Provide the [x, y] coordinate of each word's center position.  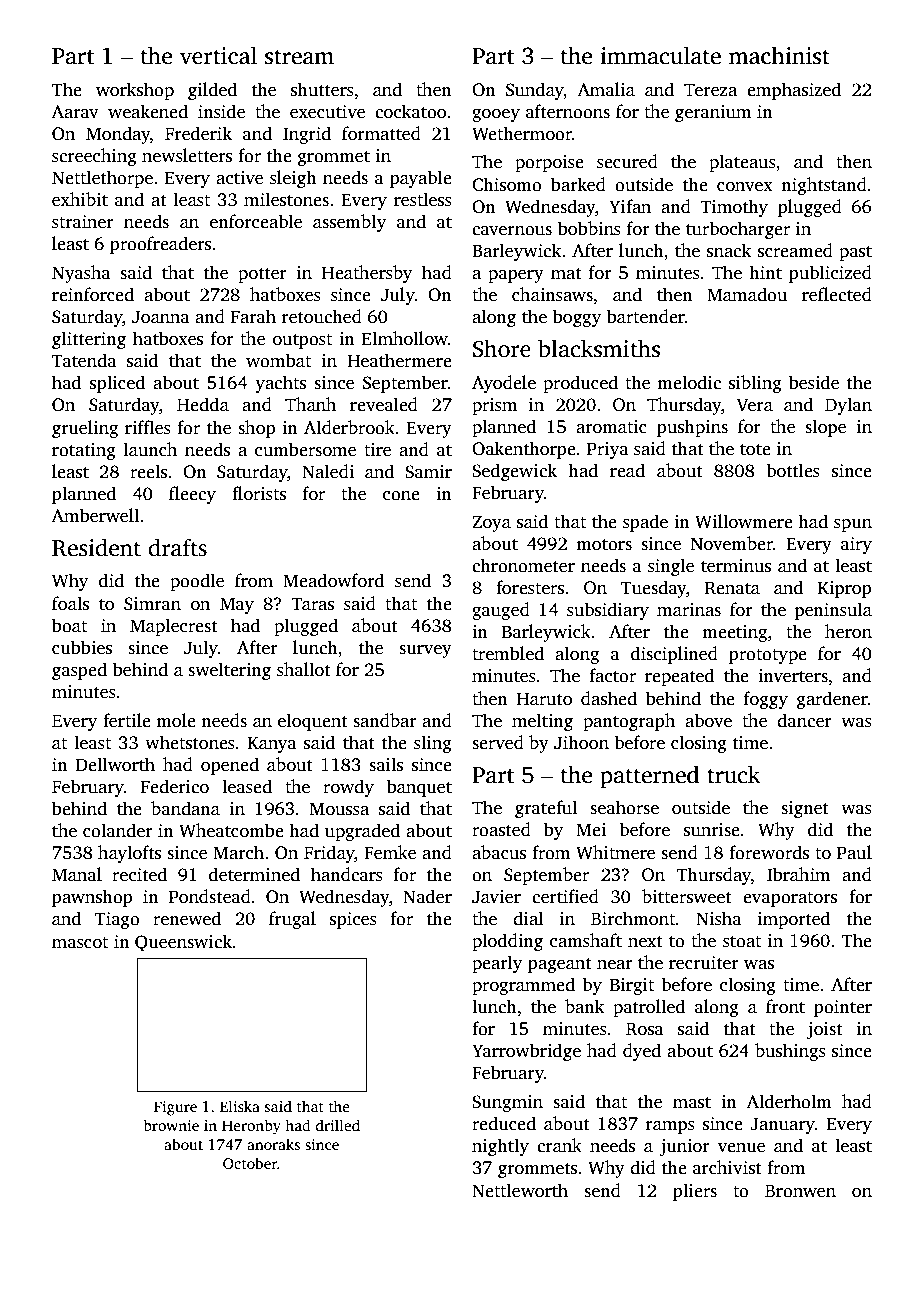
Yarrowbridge [526, 1052]
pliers [695, 1192]
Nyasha [81, 274]
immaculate [660, 55]
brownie [171, 1125]
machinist [779, 55]
